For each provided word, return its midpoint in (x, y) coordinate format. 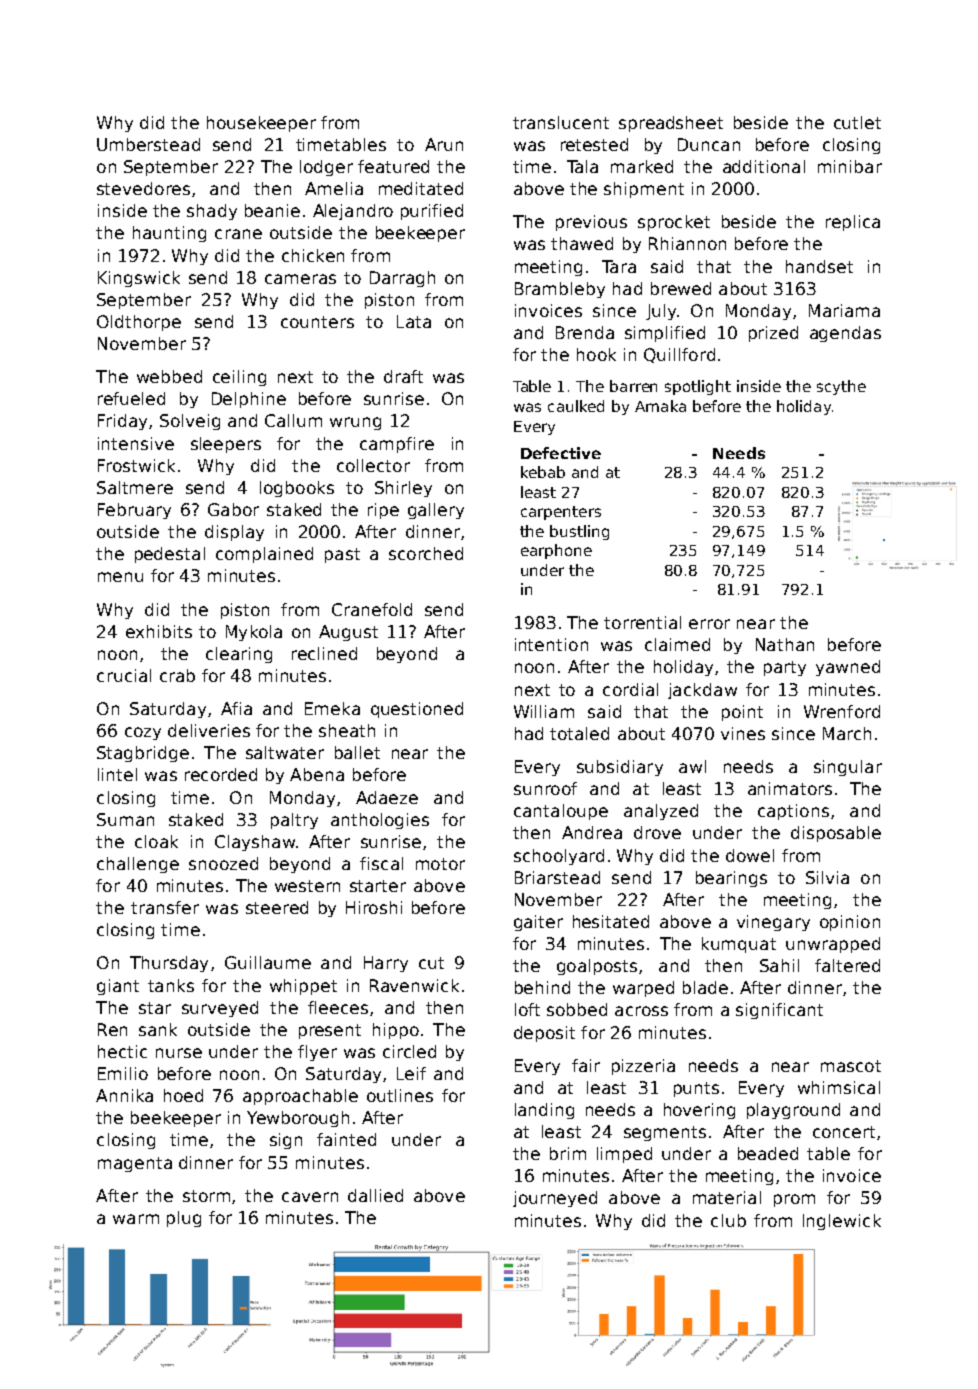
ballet (357, 752)
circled (409, 1051)
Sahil (779, 965)
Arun (444, 144)
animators (790, 788)
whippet (303, 987)
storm (206, 1196)
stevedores (143, 188)
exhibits (159, 631)
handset (819, 266)
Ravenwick (414, 985)
